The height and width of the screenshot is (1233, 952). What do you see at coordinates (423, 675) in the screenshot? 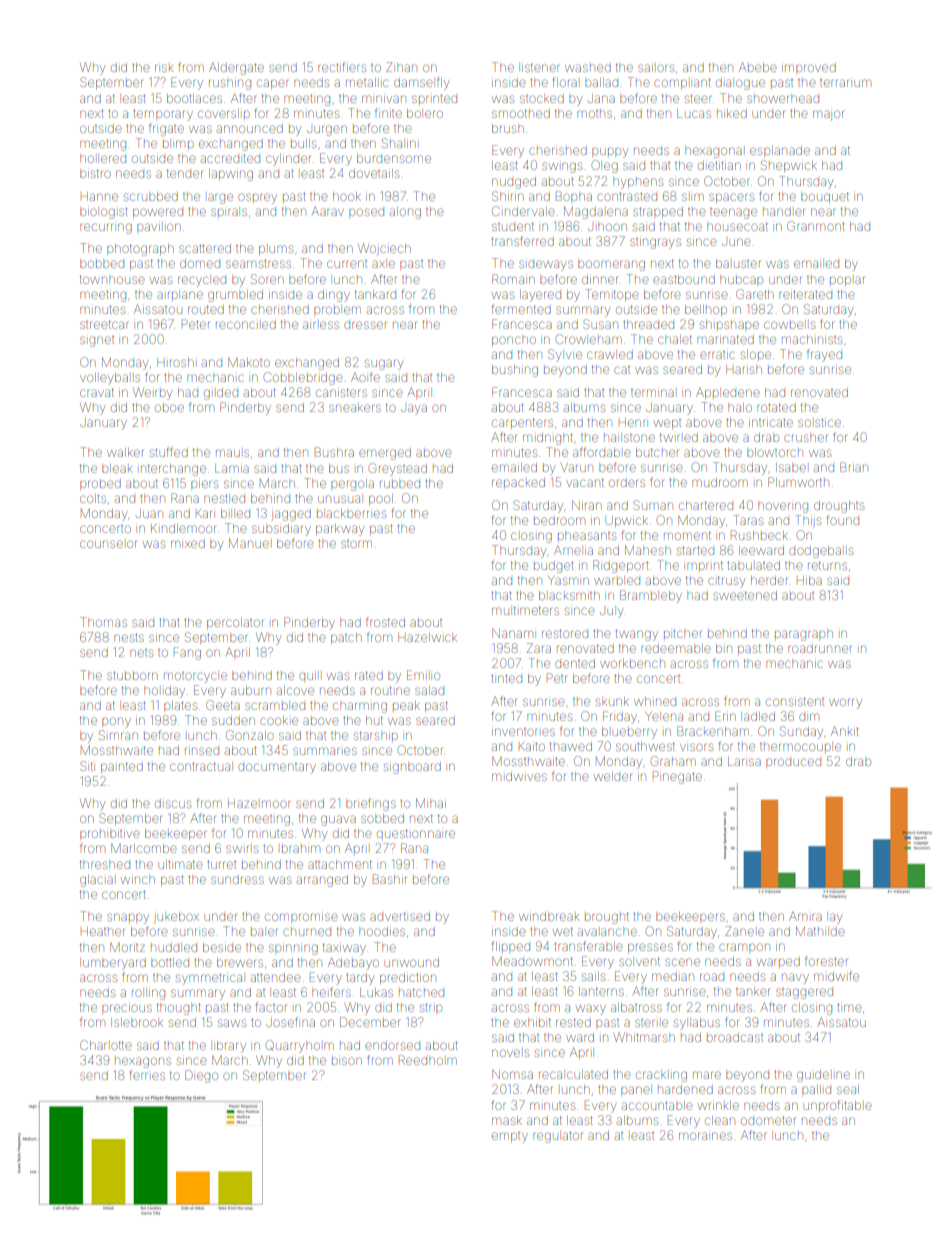
I see `Emilio` at bounding box center [423, 675].
